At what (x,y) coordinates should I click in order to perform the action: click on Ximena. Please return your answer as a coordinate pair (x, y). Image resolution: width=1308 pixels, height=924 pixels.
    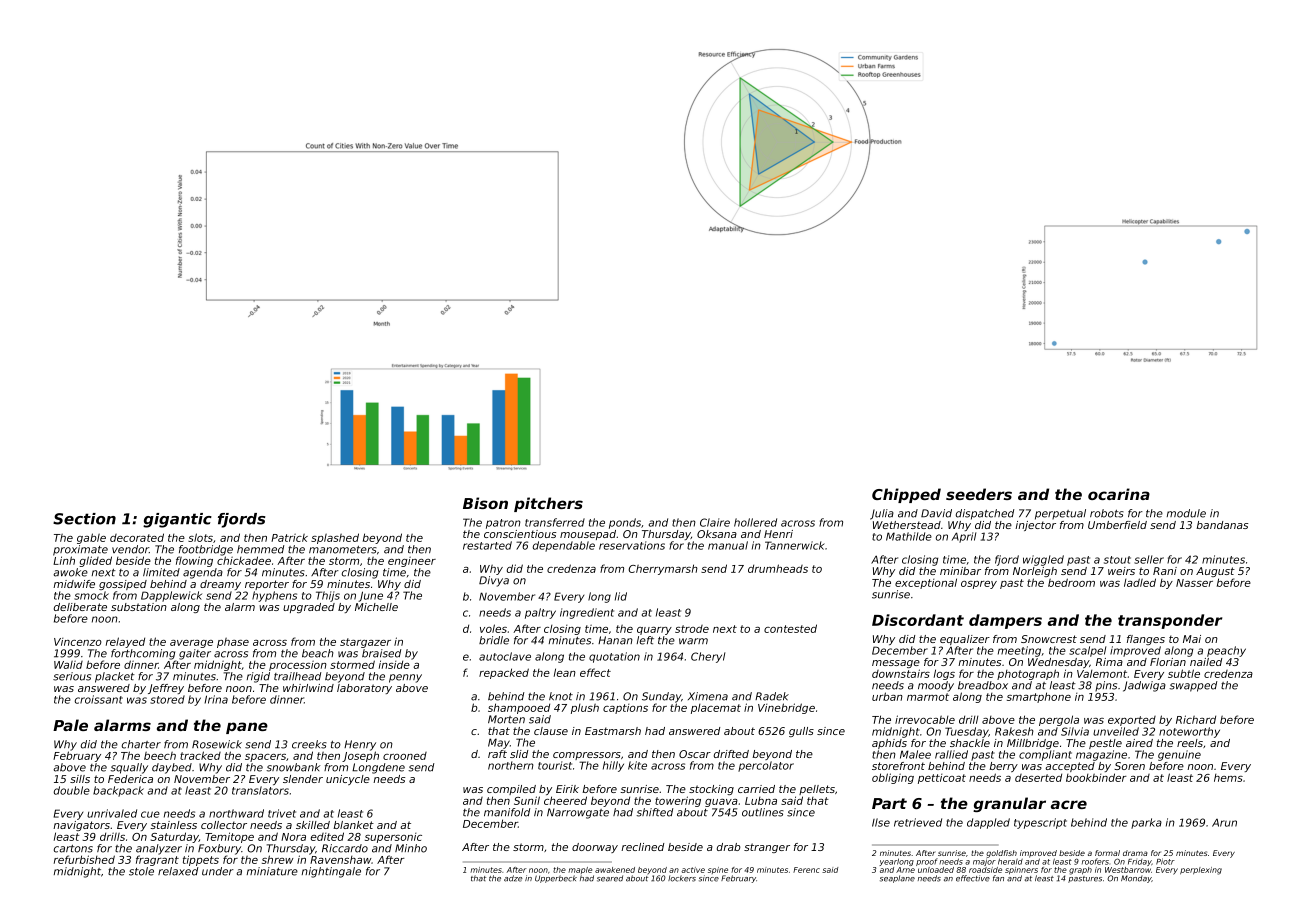
    Looking at the image, I should click on (708, 696).
